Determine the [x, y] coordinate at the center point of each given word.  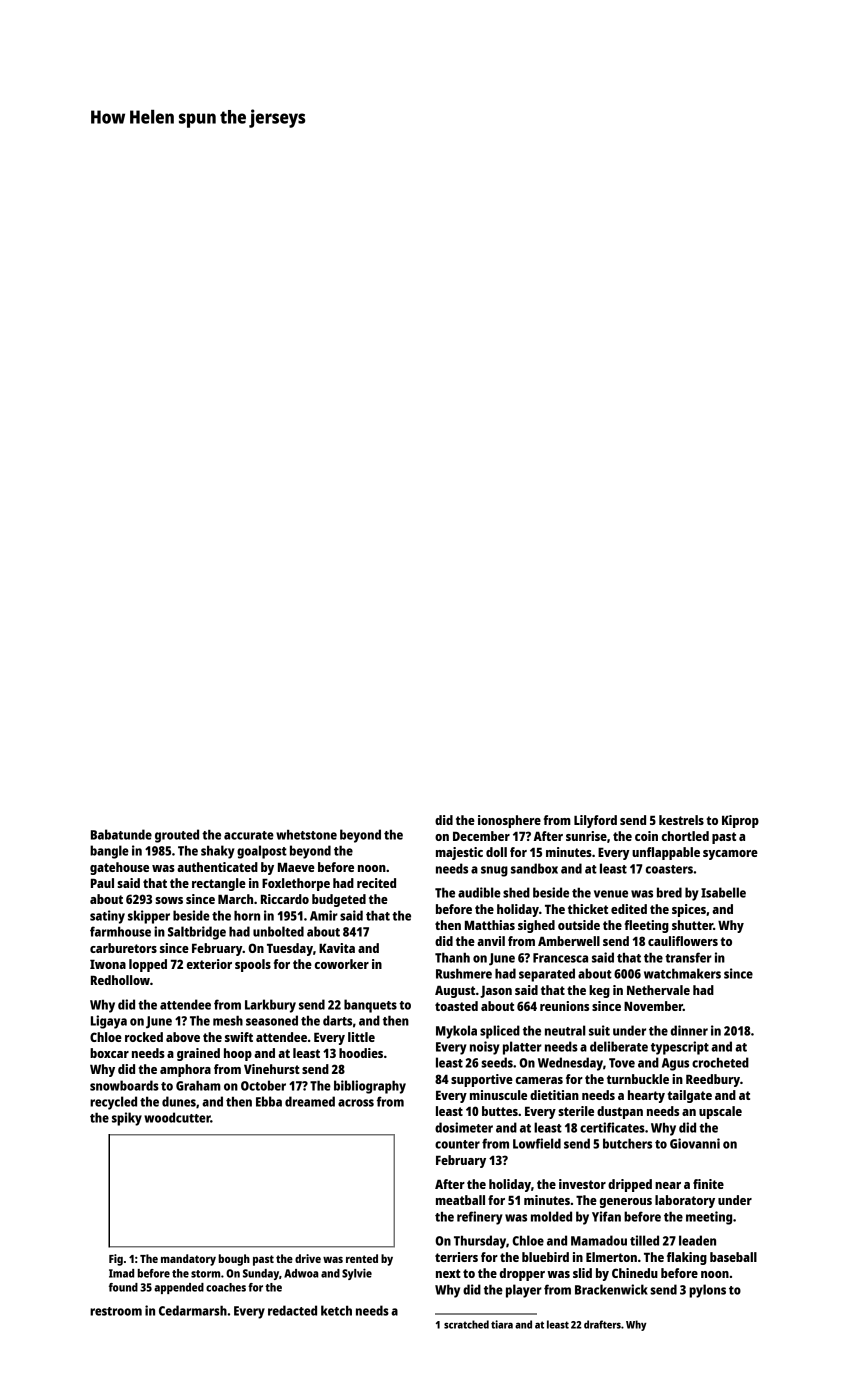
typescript [680, 1048]
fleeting [646, 926]
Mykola [456, 1032]
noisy [485, 1048]
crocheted [720, 1062]
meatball [460, 1200]
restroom [116, 1311]
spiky [127, 1119]
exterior [209, 964]
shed [516, 892]
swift [239, 1037]
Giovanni [695, 1143]
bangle [109, 852]
